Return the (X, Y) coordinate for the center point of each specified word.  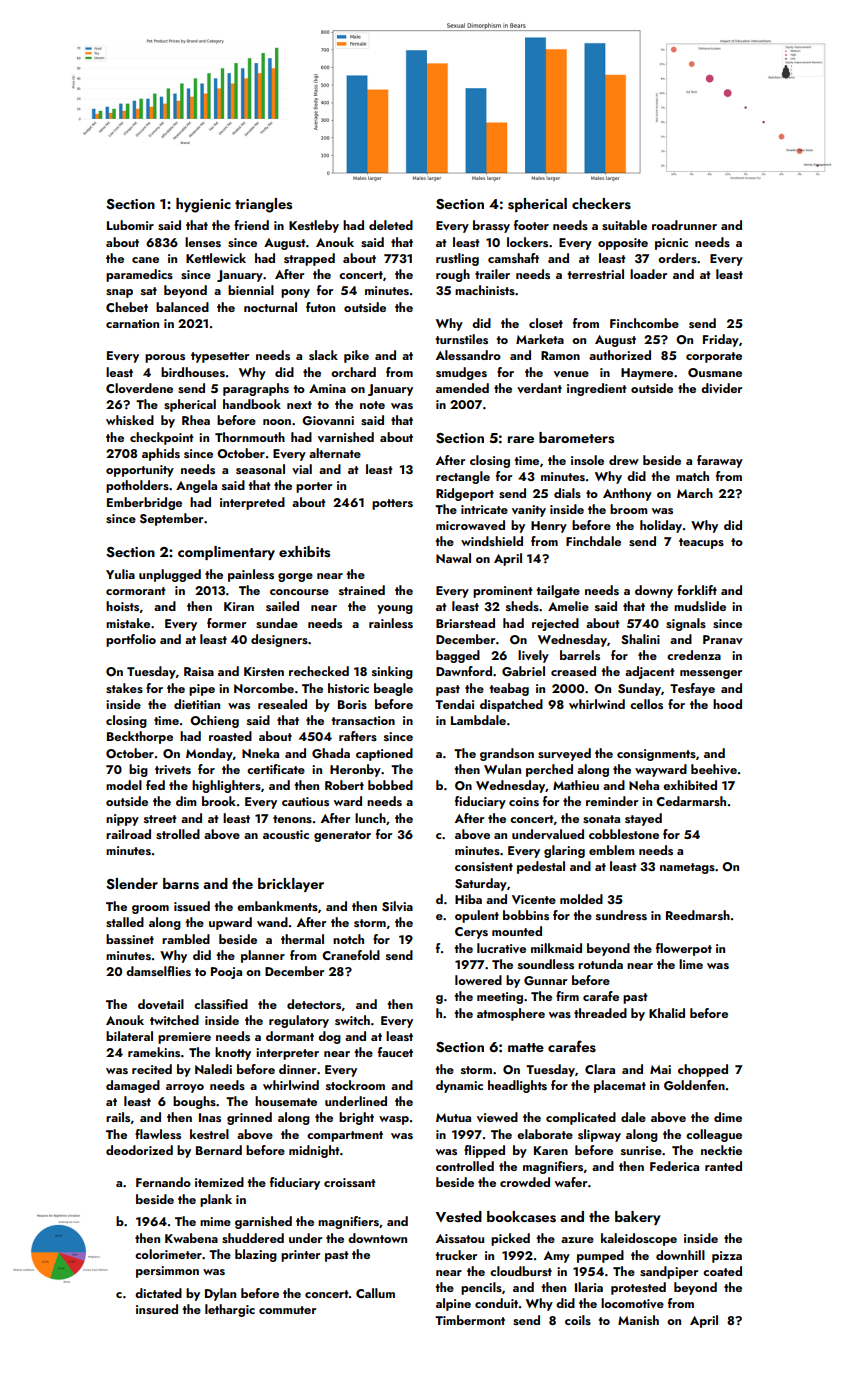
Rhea (196, 420)
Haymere (647, 374)
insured (157, 1309)
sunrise (641, 1150)
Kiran (239, 606)
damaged (133, 1086)
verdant (539, 388)
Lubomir (130, 225)
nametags (687, 868)
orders (677, 258)
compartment (345, 1136)
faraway (720, 461)
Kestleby (314, 226)
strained (362, 590)
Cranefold (351, 955)
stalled (125, 922)
